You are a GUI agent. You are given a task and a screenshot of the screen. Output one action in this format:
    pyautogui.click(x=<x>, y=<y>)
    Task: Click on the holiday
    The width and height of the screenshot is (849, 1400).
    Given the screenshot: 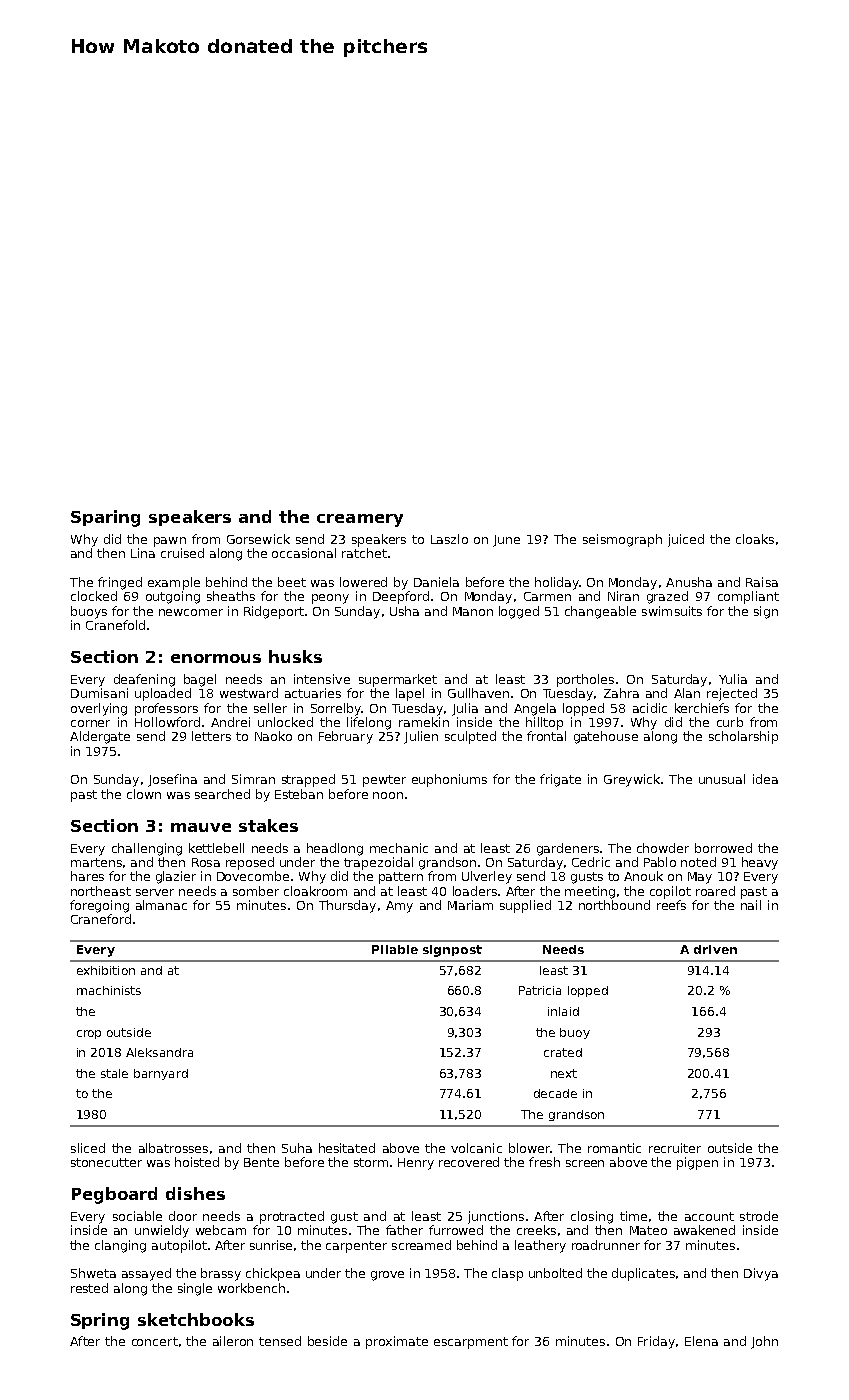 What is the action you would take?
    pyautogui.click(x=557, y=583)
